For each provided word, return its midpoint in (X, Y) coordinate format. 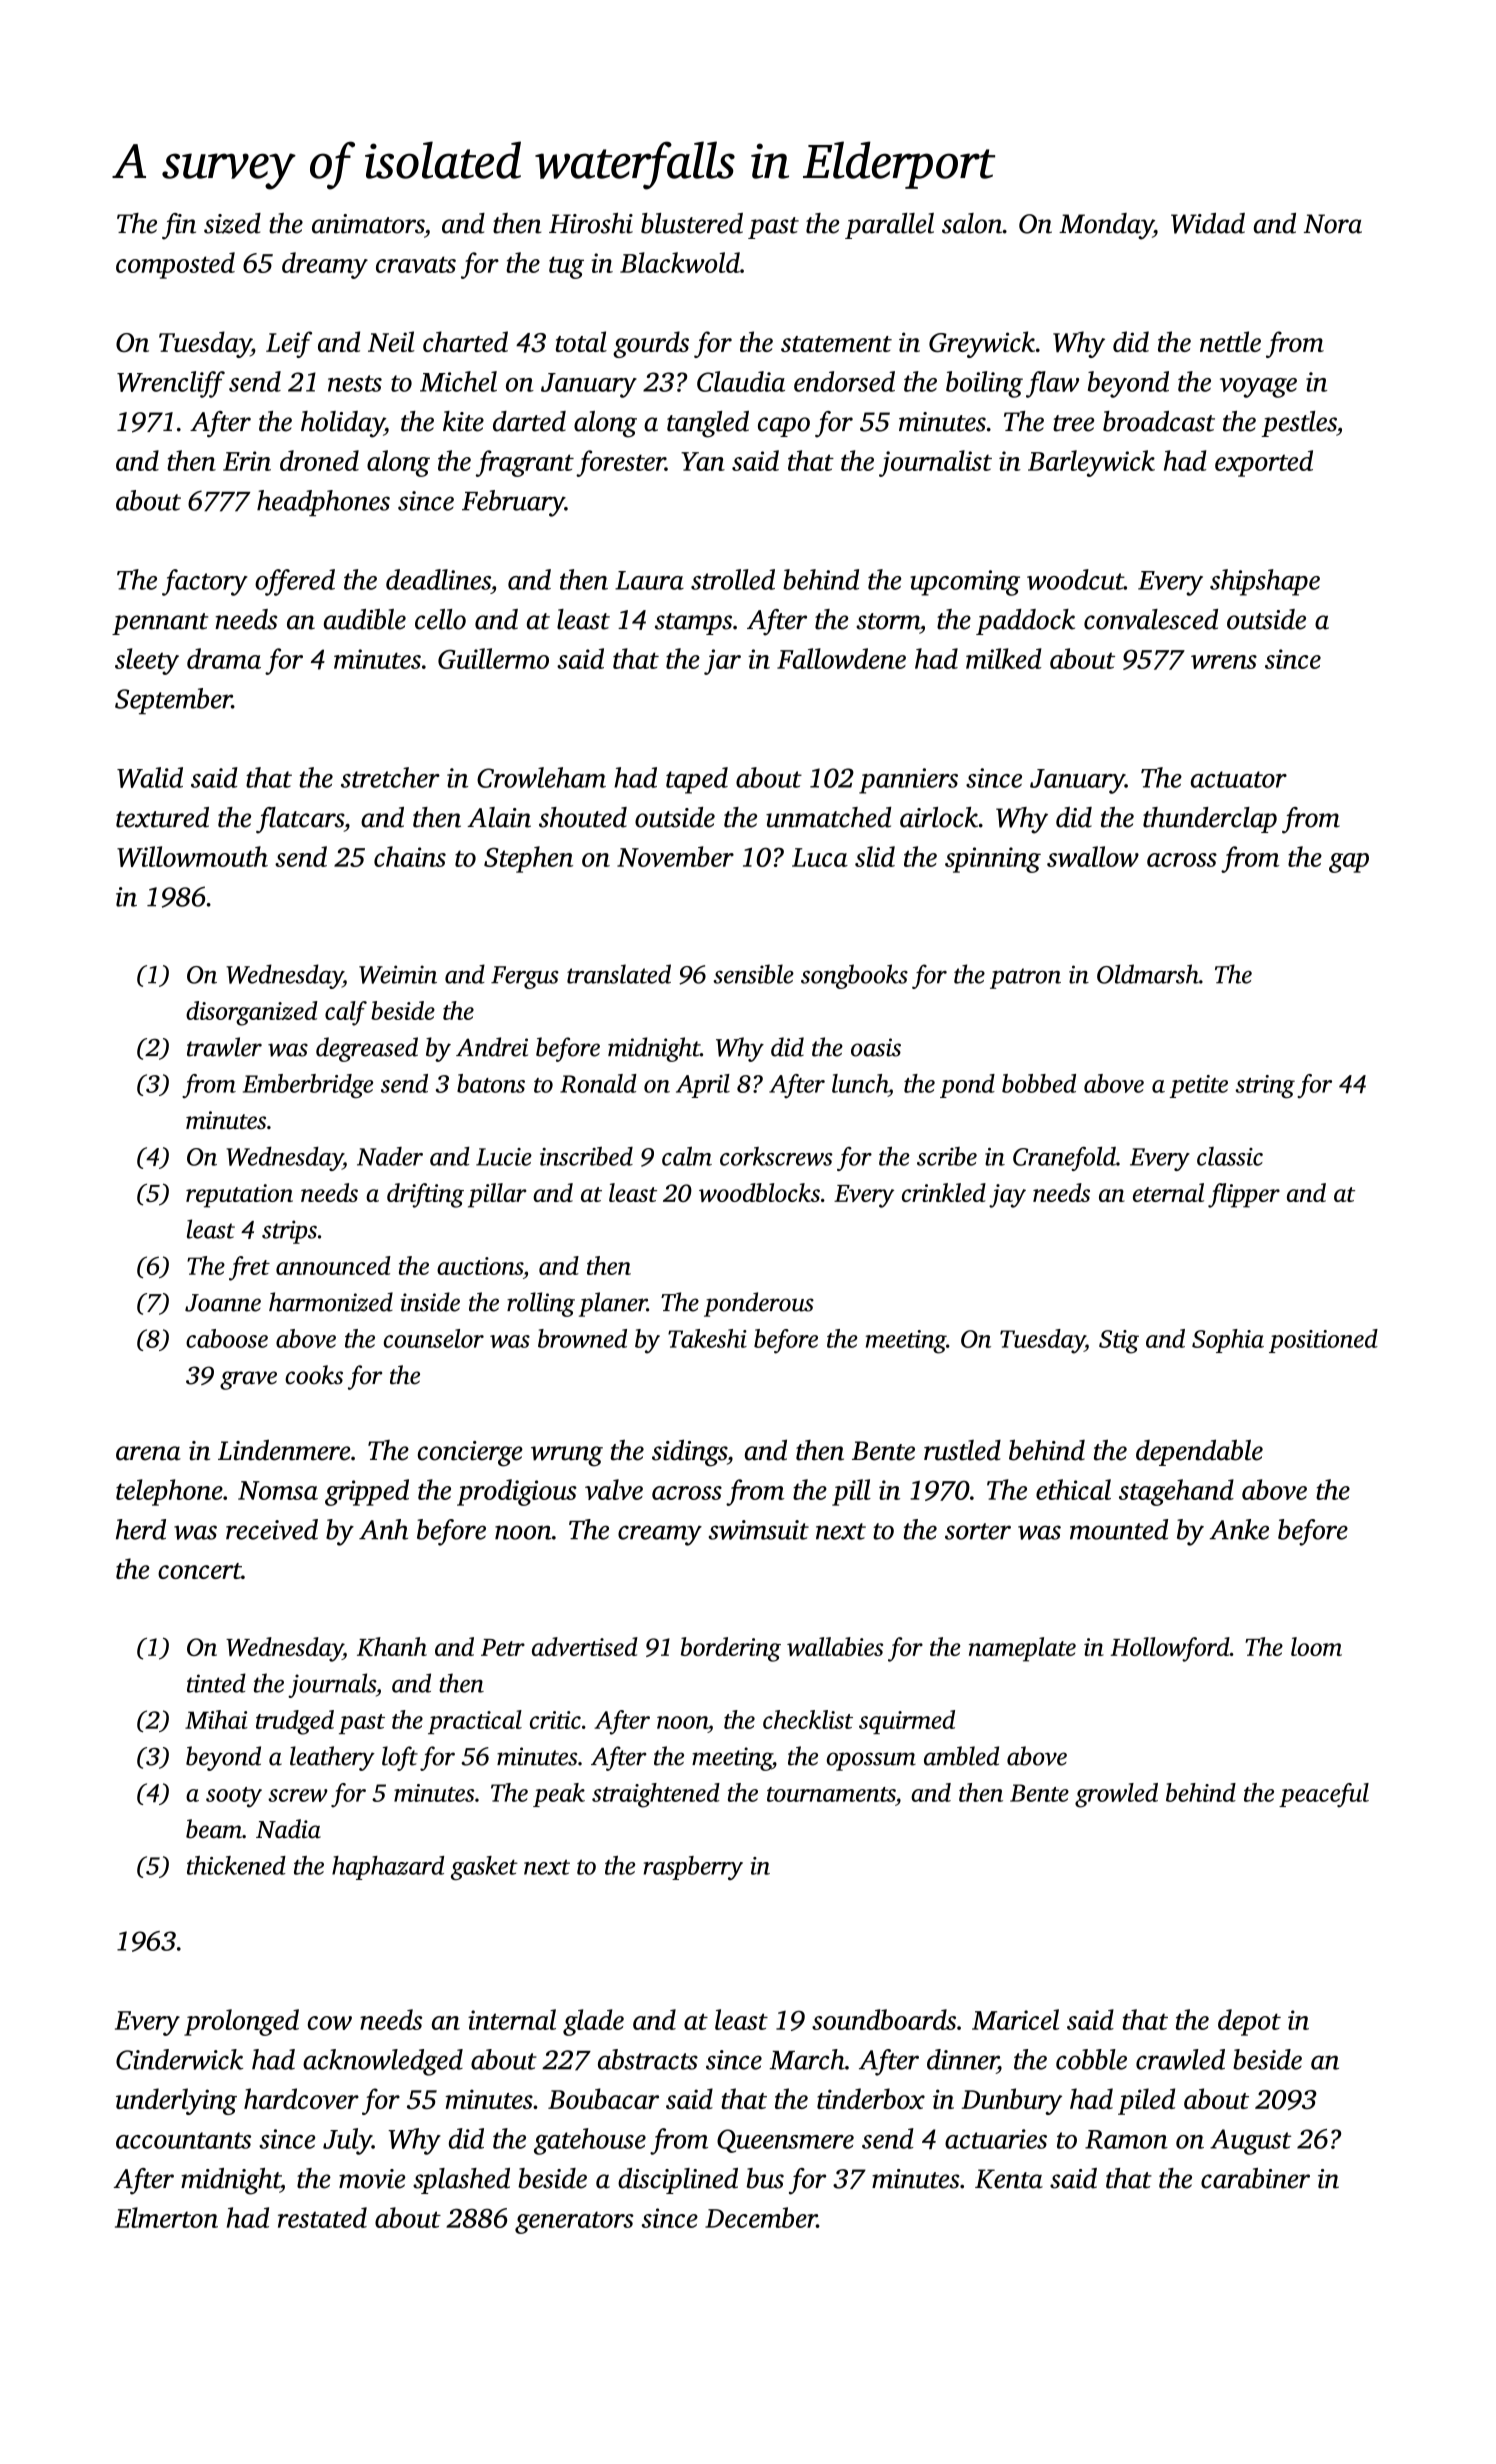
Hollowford (1170, 1649)
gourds (651, 344)
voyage (1258, 388)
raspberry (693, 1868)
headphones (323, 503)
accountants (183, 2140)
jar (722, 662)
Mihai (216, 1719)
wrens (1224, 662)
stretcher (390, 777)
